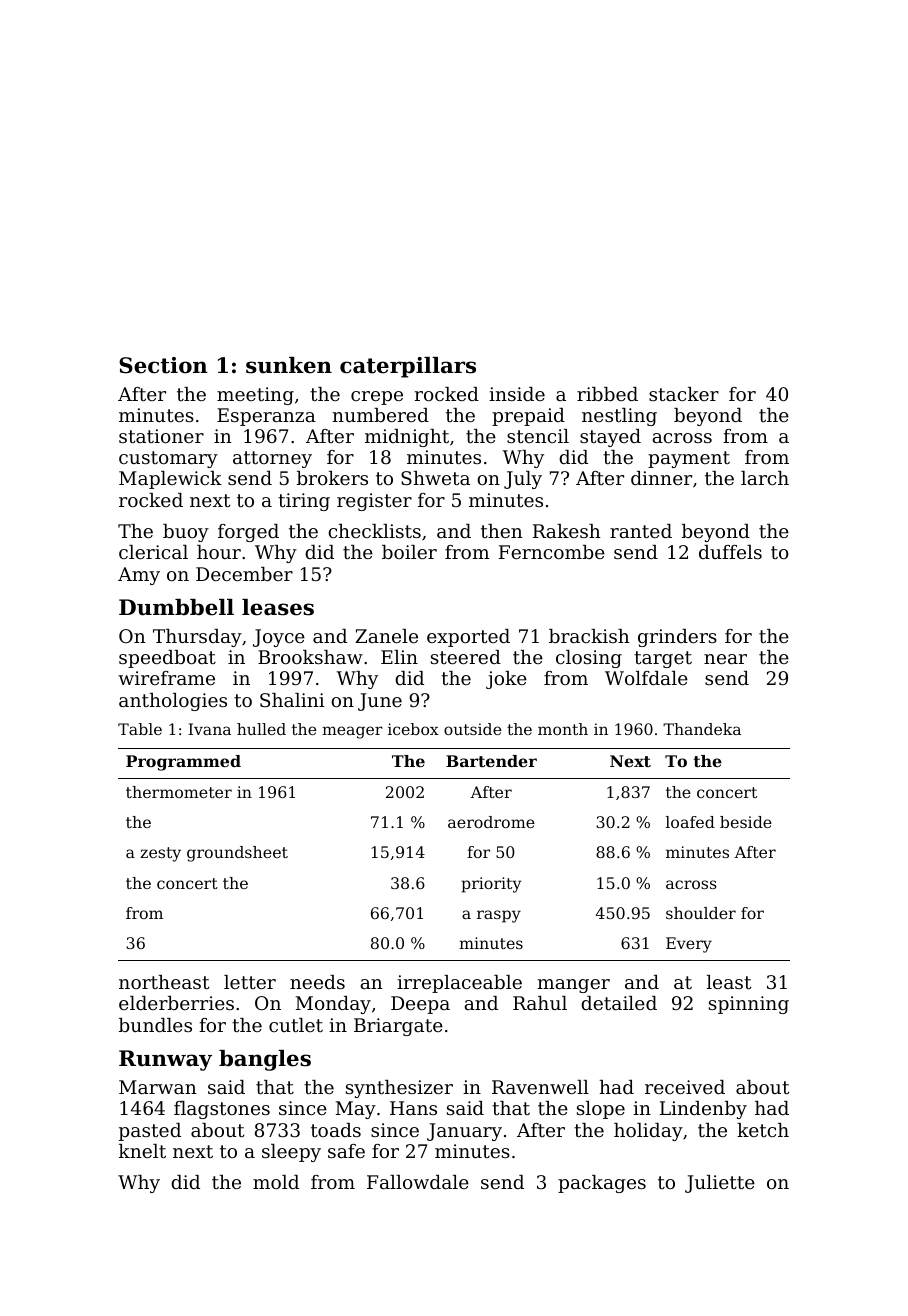 This document has width=908, height=1316. I want to click on stencil, so click(538, 436).
